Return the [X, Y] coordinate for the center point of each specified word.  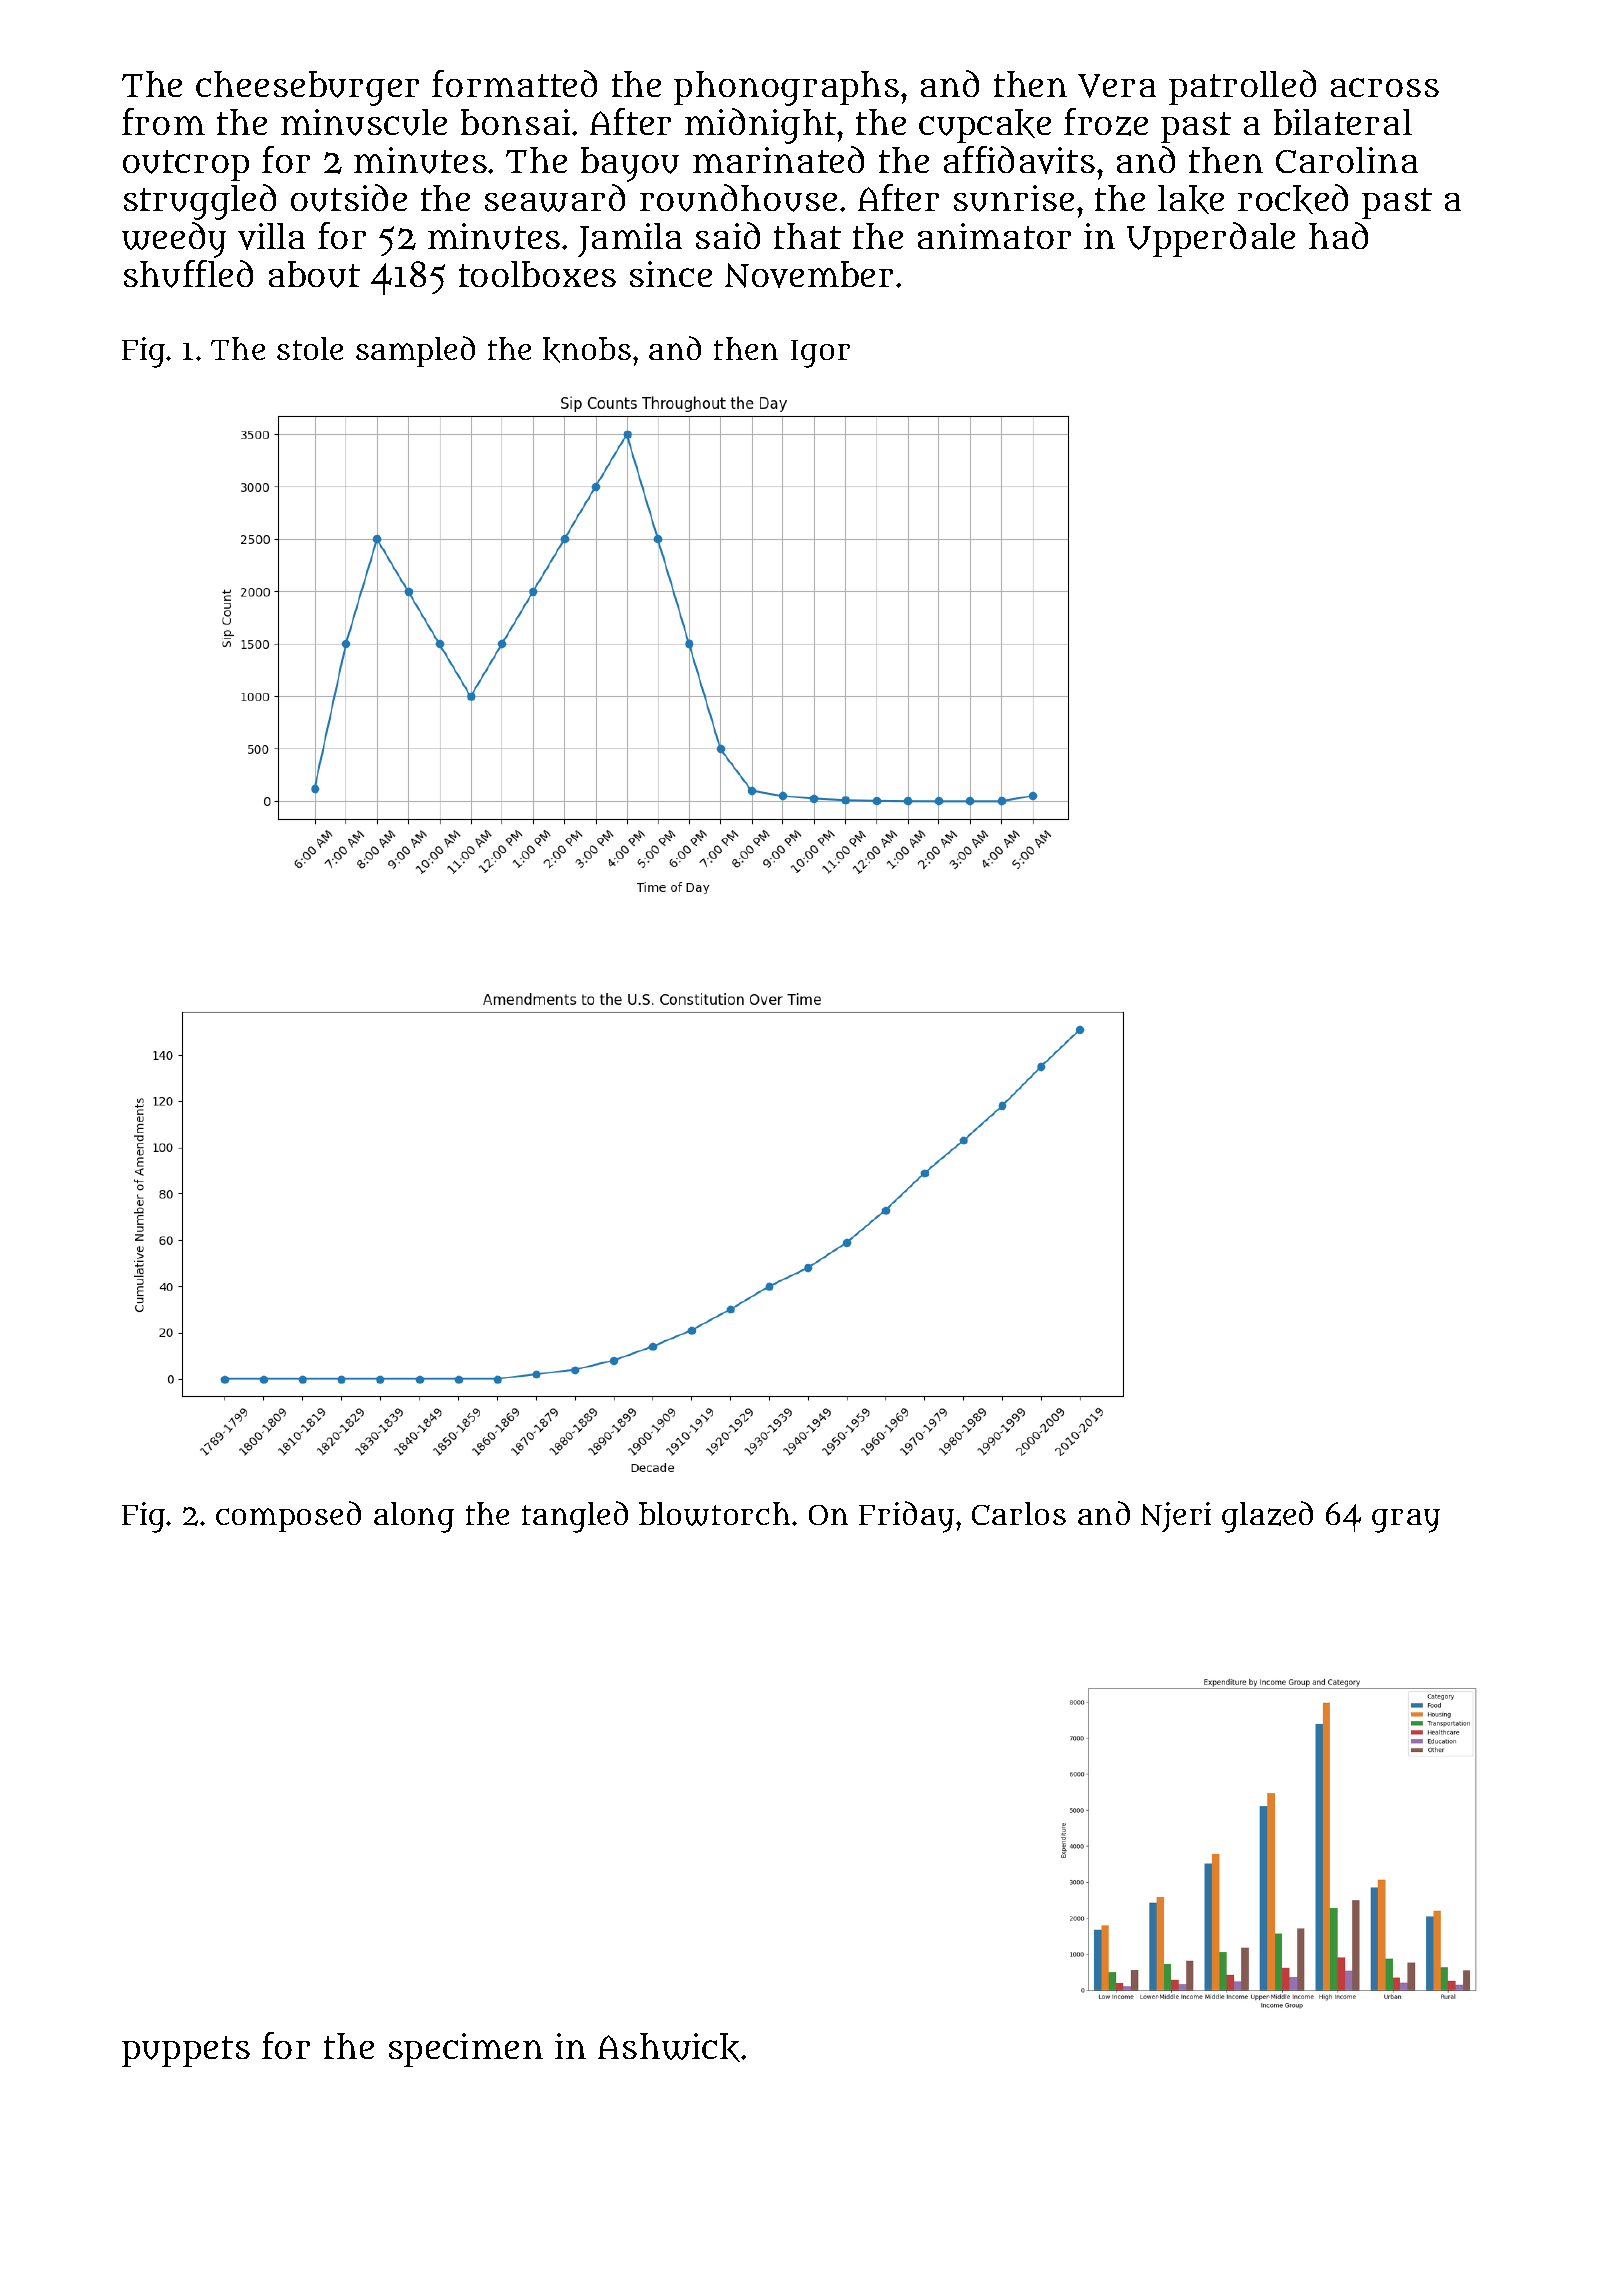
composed [288, 1516]
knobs [587, 350]
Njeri [1176, 1517]
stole [310, 348]
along [414, 1517]
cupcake [985, 126]
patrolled [1242, 87]
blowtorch [714, 1514]
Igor [820, 354]
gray [1406, 1521]
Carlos [1019, 1513]
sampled [415, 351]
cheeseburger [307, 88]
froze [1106, 122]
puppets [186, 2051]
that [807, 236]
